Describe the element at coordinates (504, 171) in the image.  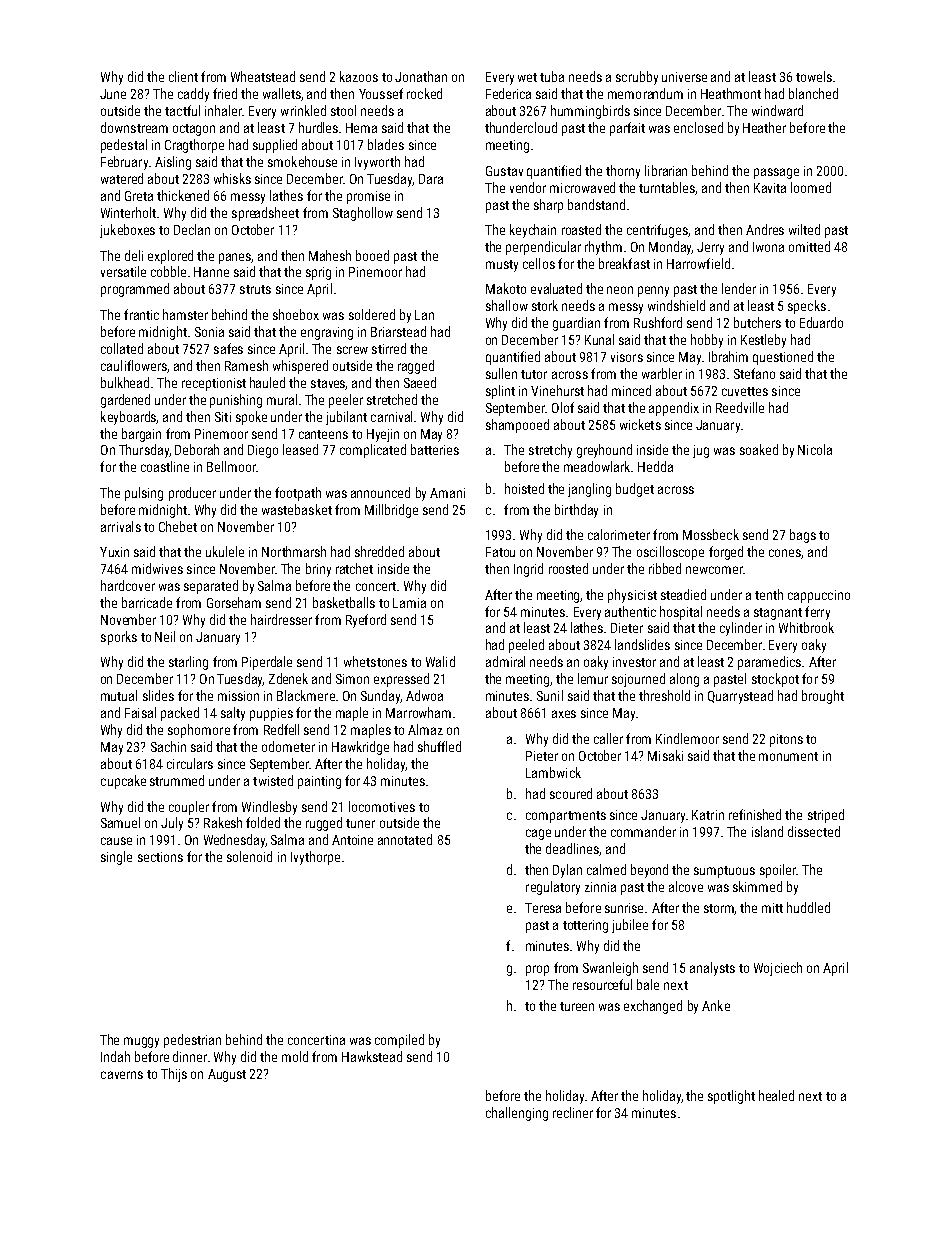
I see `Gustav` at that location.
